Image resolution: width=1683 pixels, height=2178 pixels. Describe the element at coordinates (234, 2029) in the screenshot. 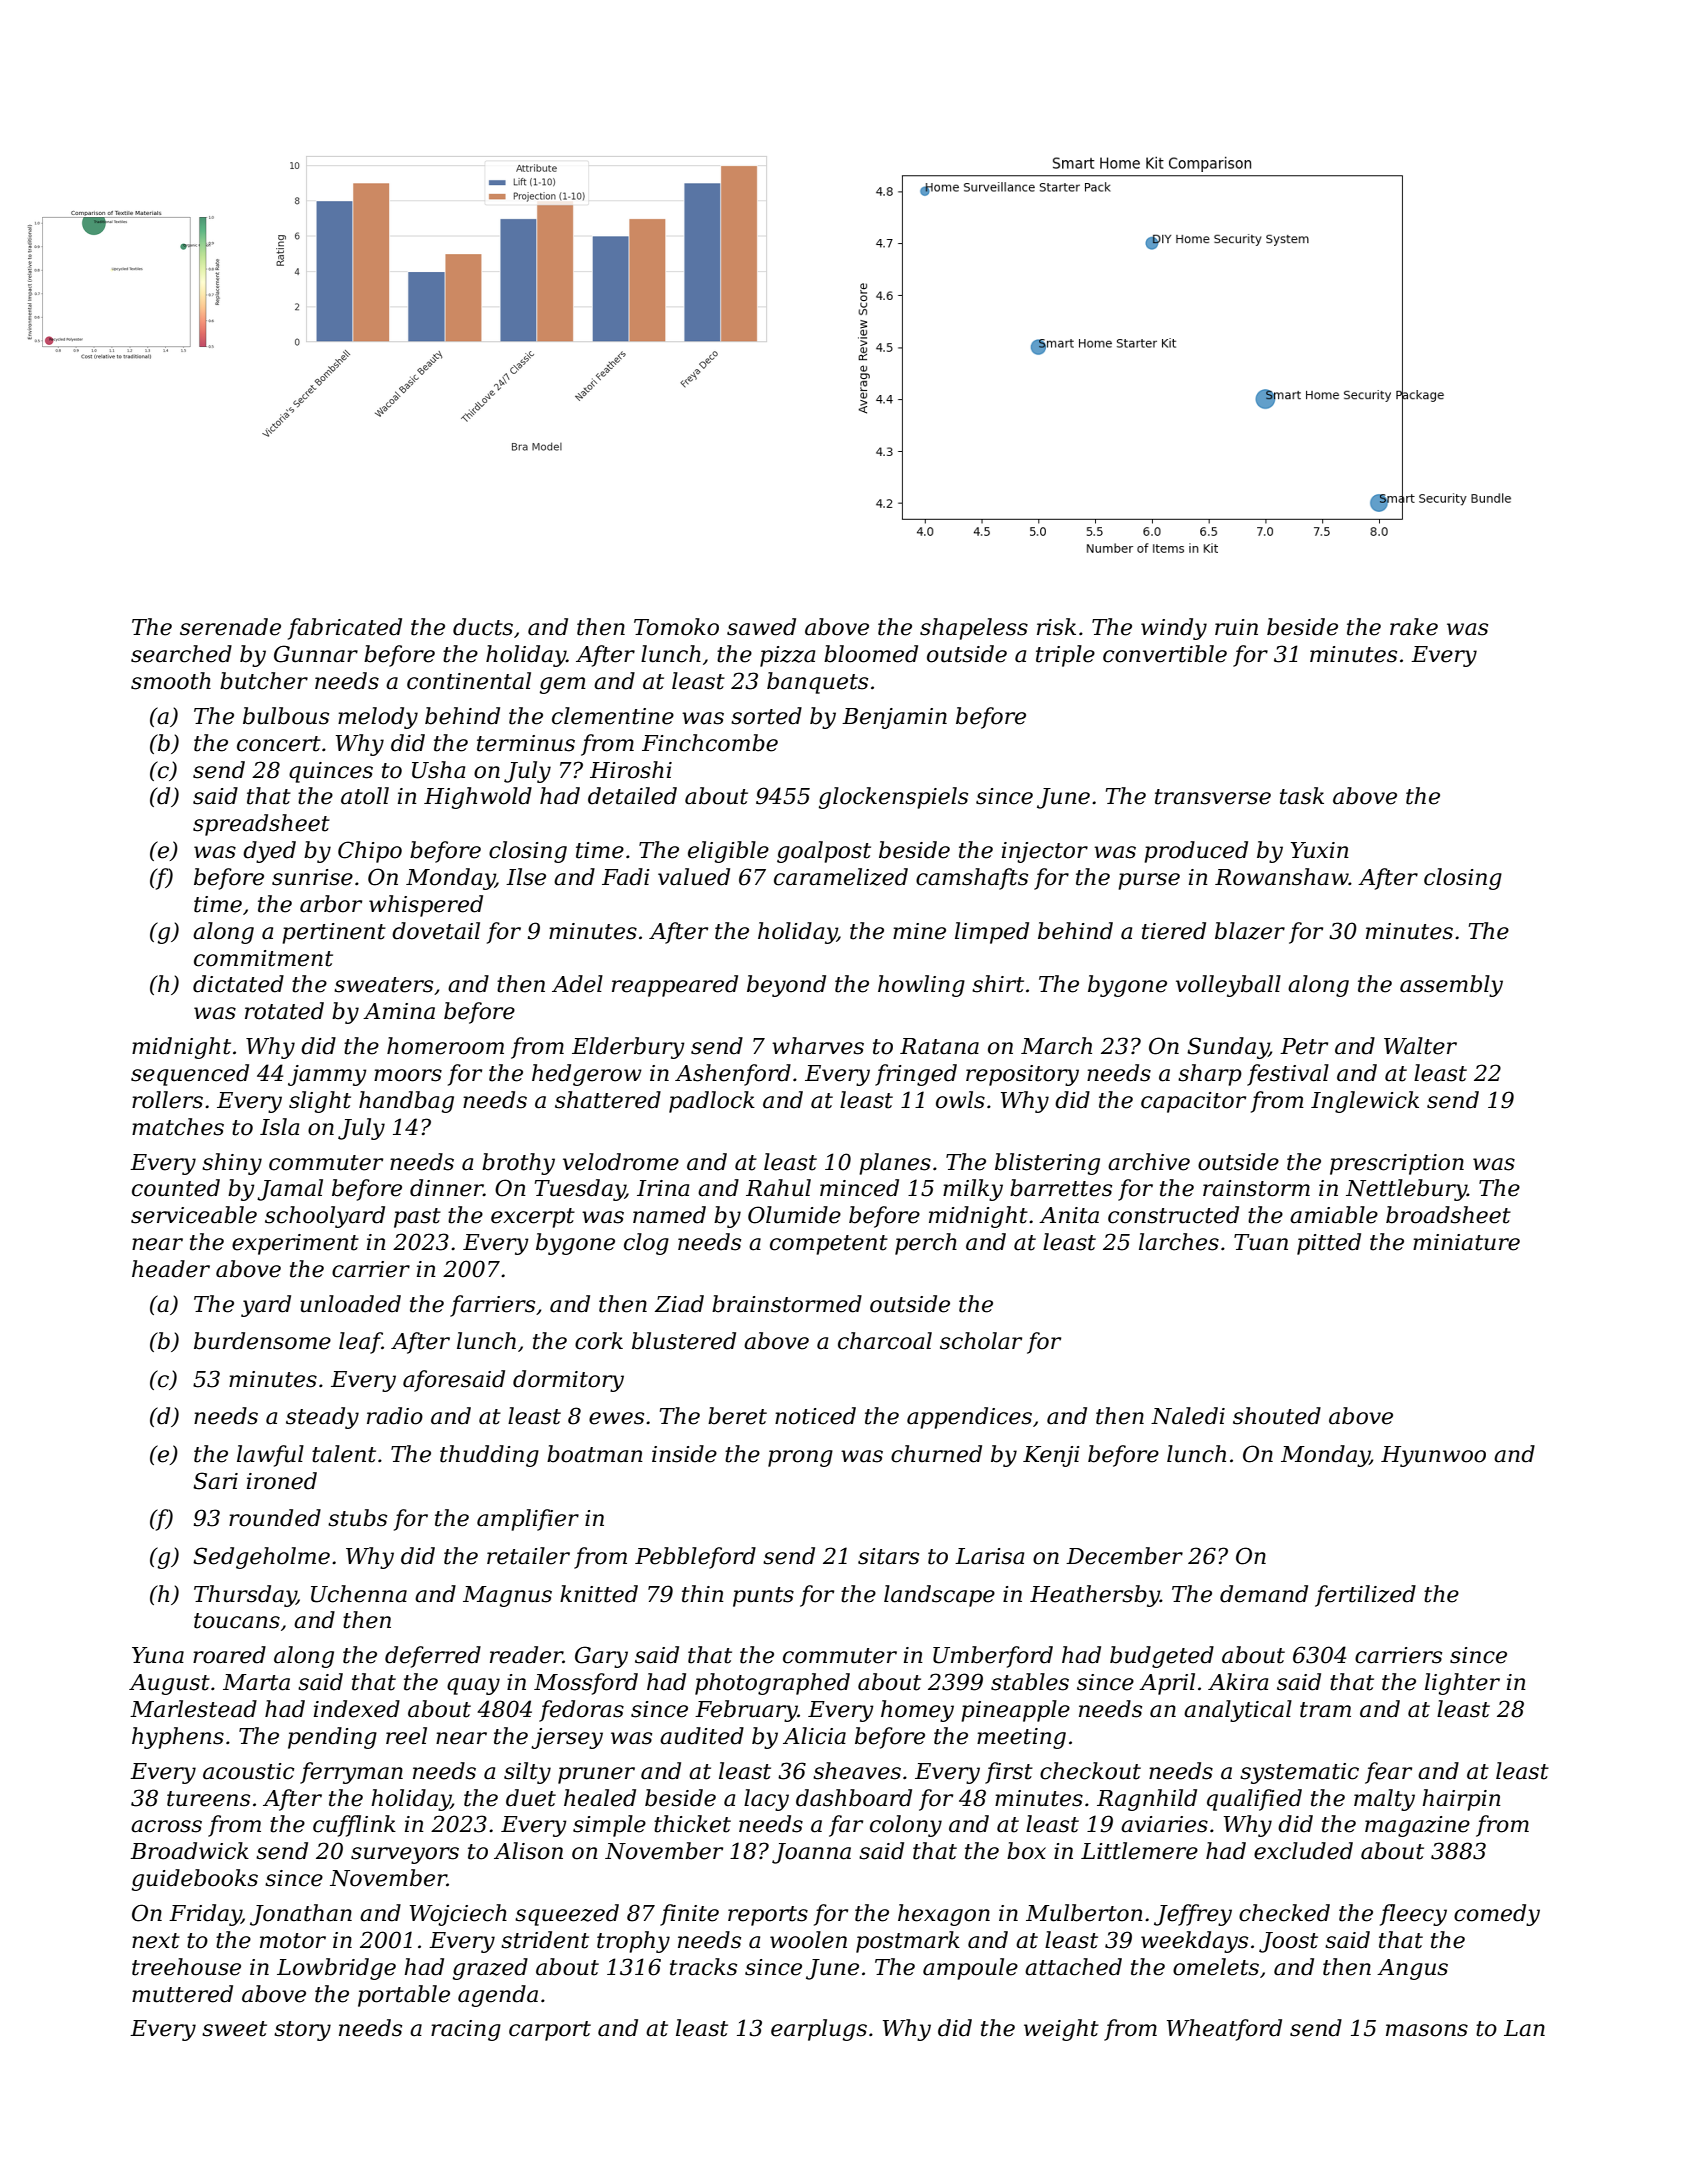

I see `sweet` at that location.
